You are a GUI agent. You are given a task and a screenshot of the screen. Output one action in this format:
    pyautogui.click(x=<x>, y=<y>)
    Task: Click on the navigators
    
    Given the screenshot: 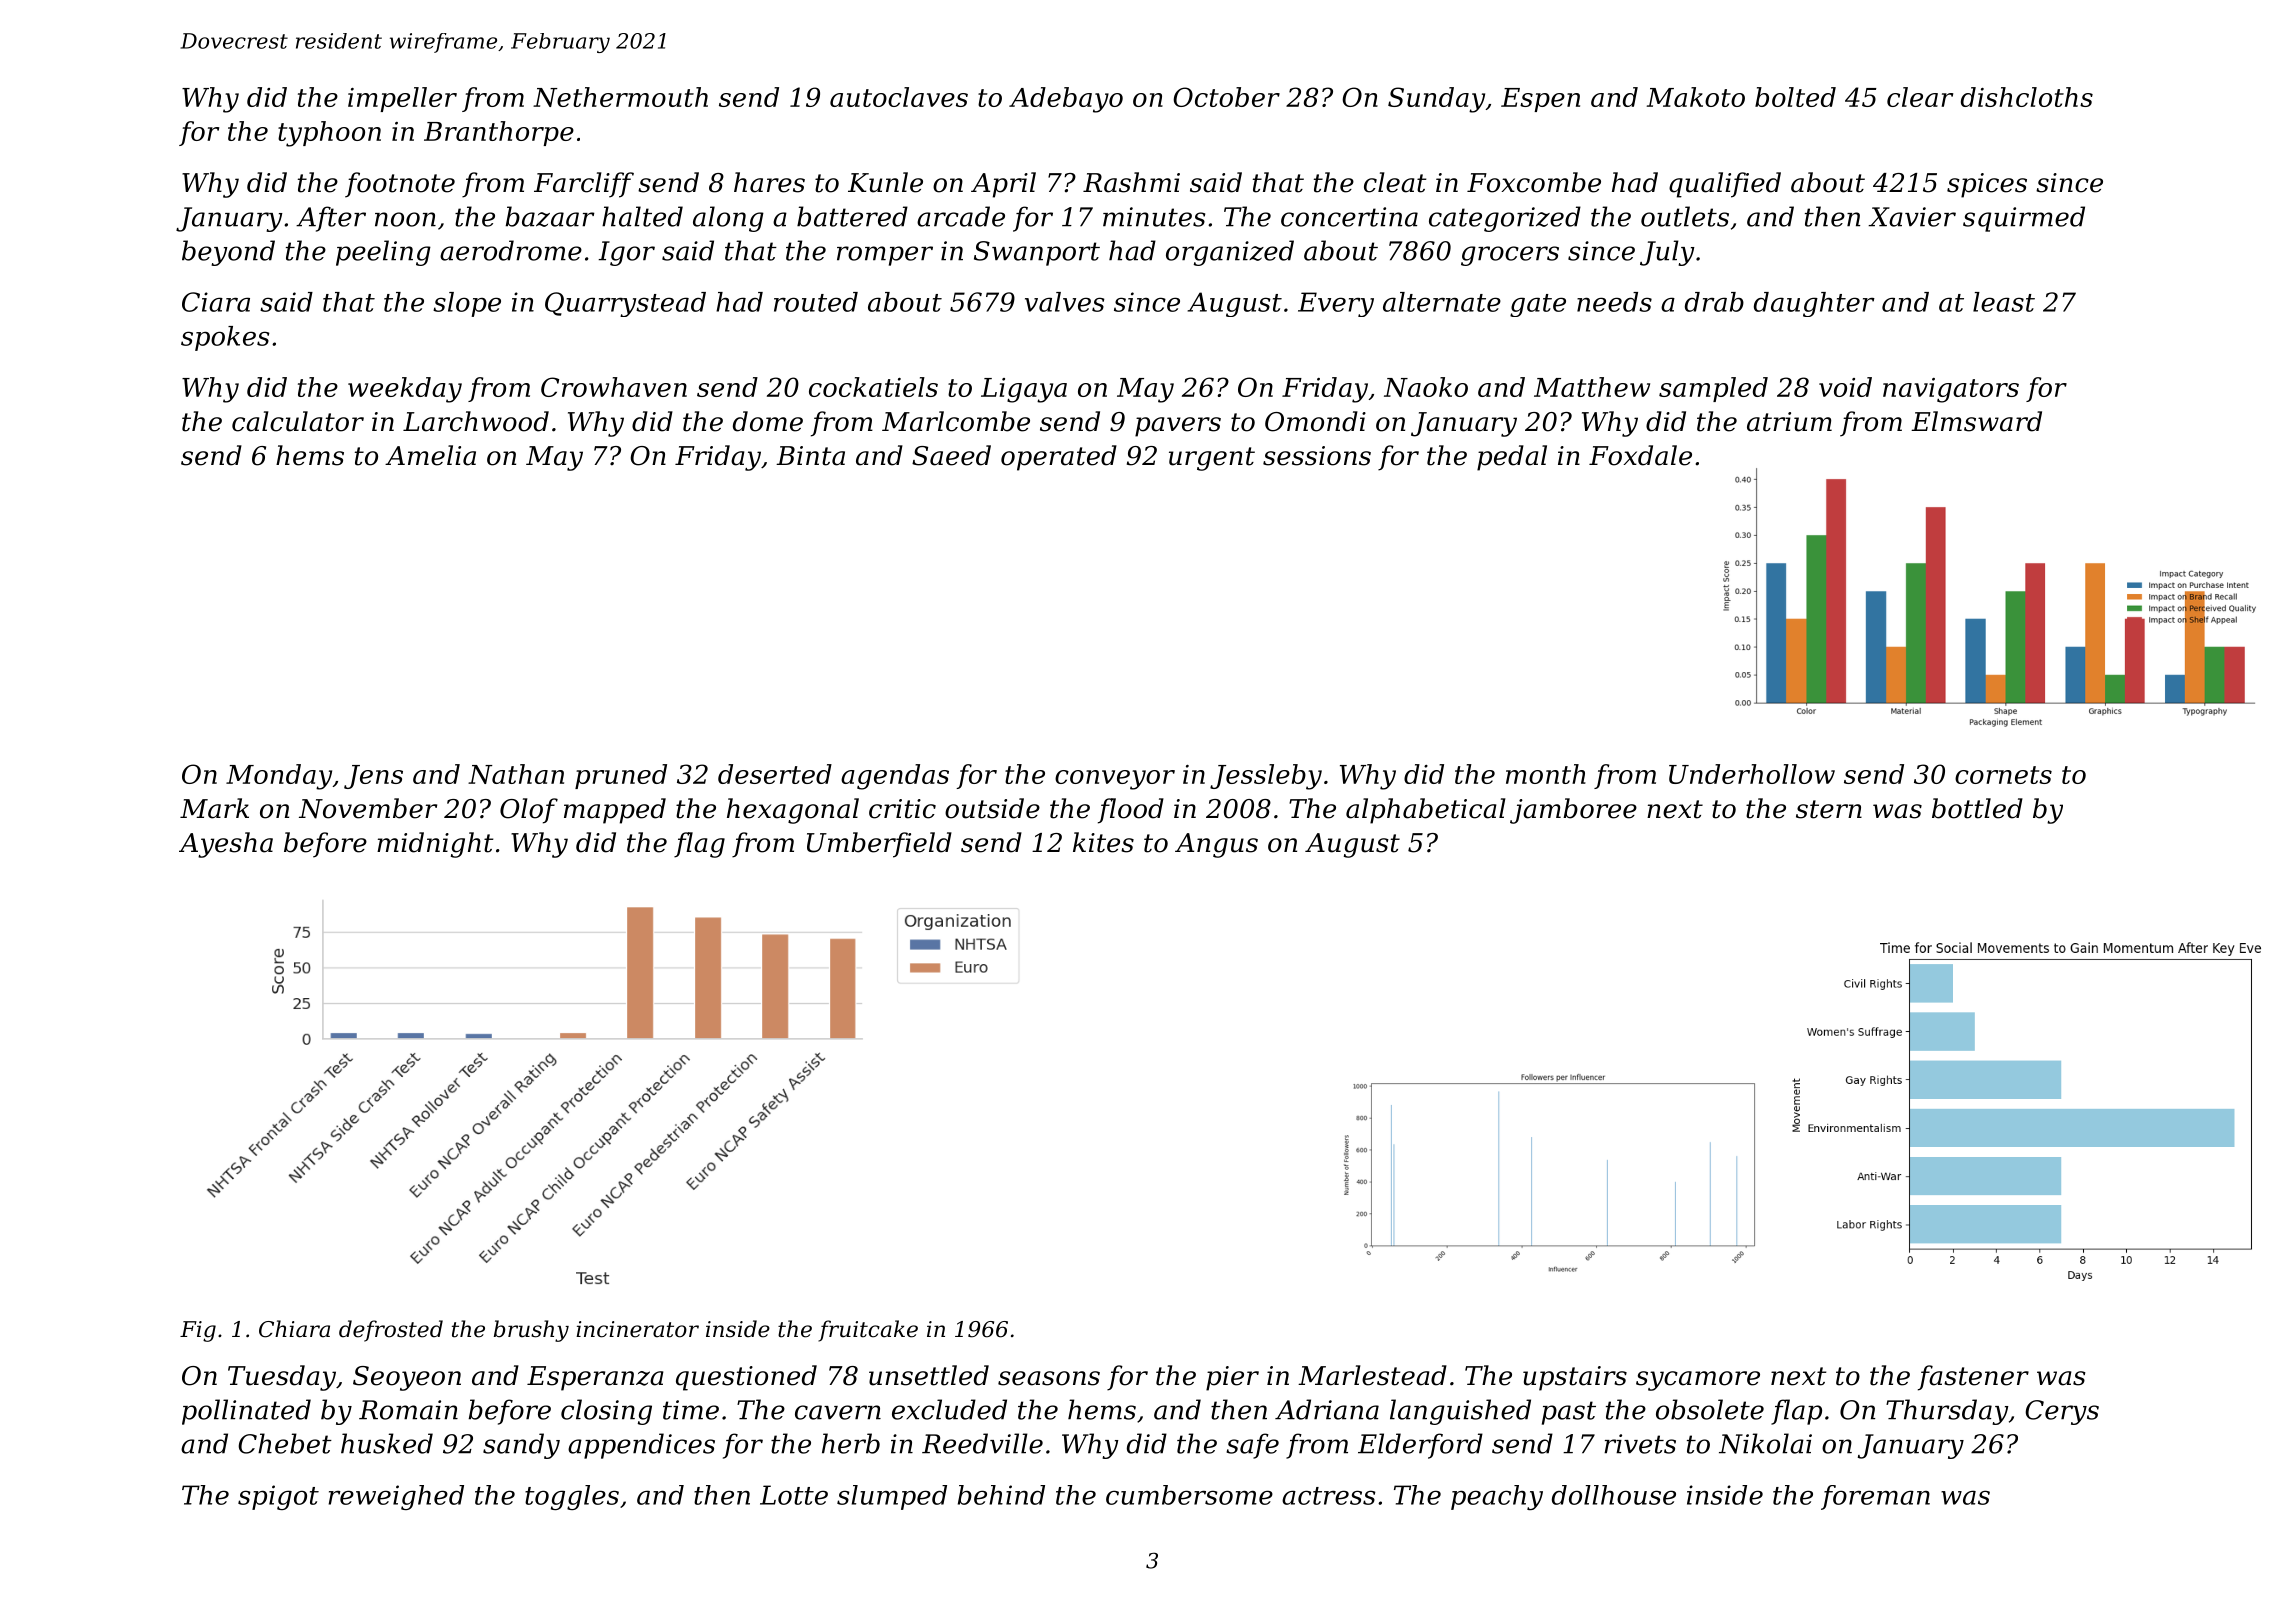 What is the action you would take?
    pyautogui.click(x=1951, y=390)
